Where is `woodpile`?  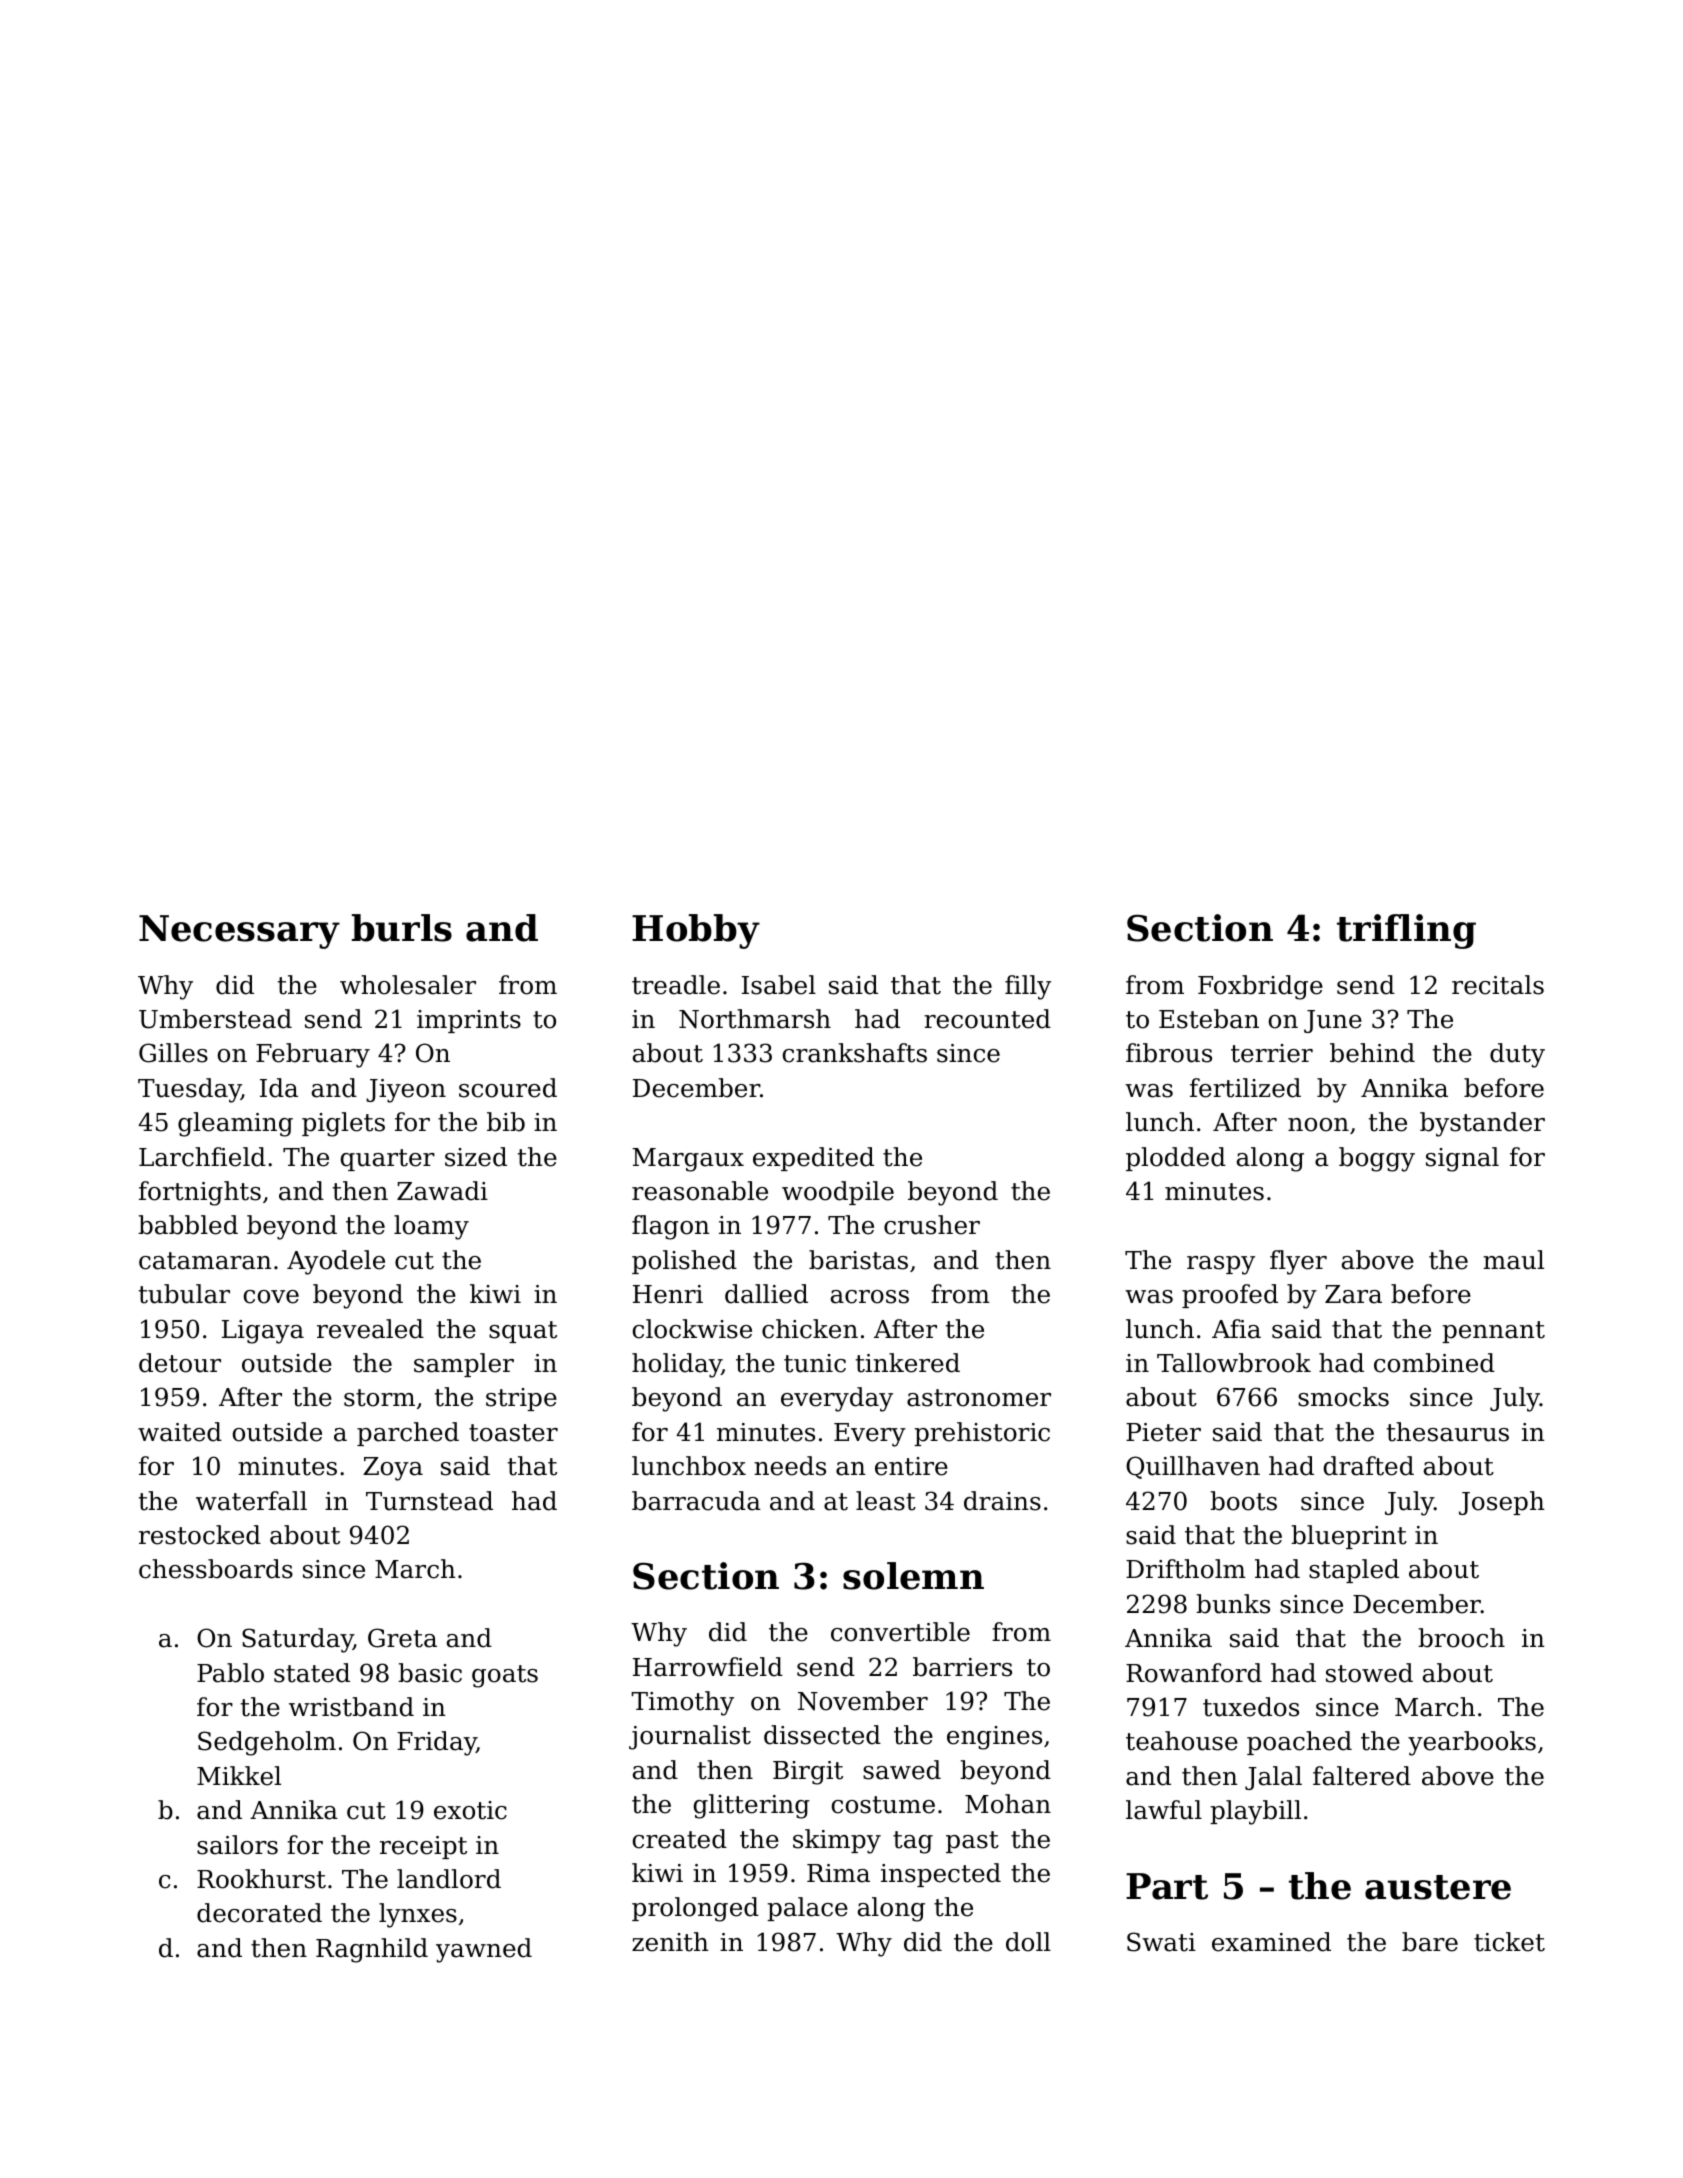
woodpile is located at coordinates (838, 1193).
